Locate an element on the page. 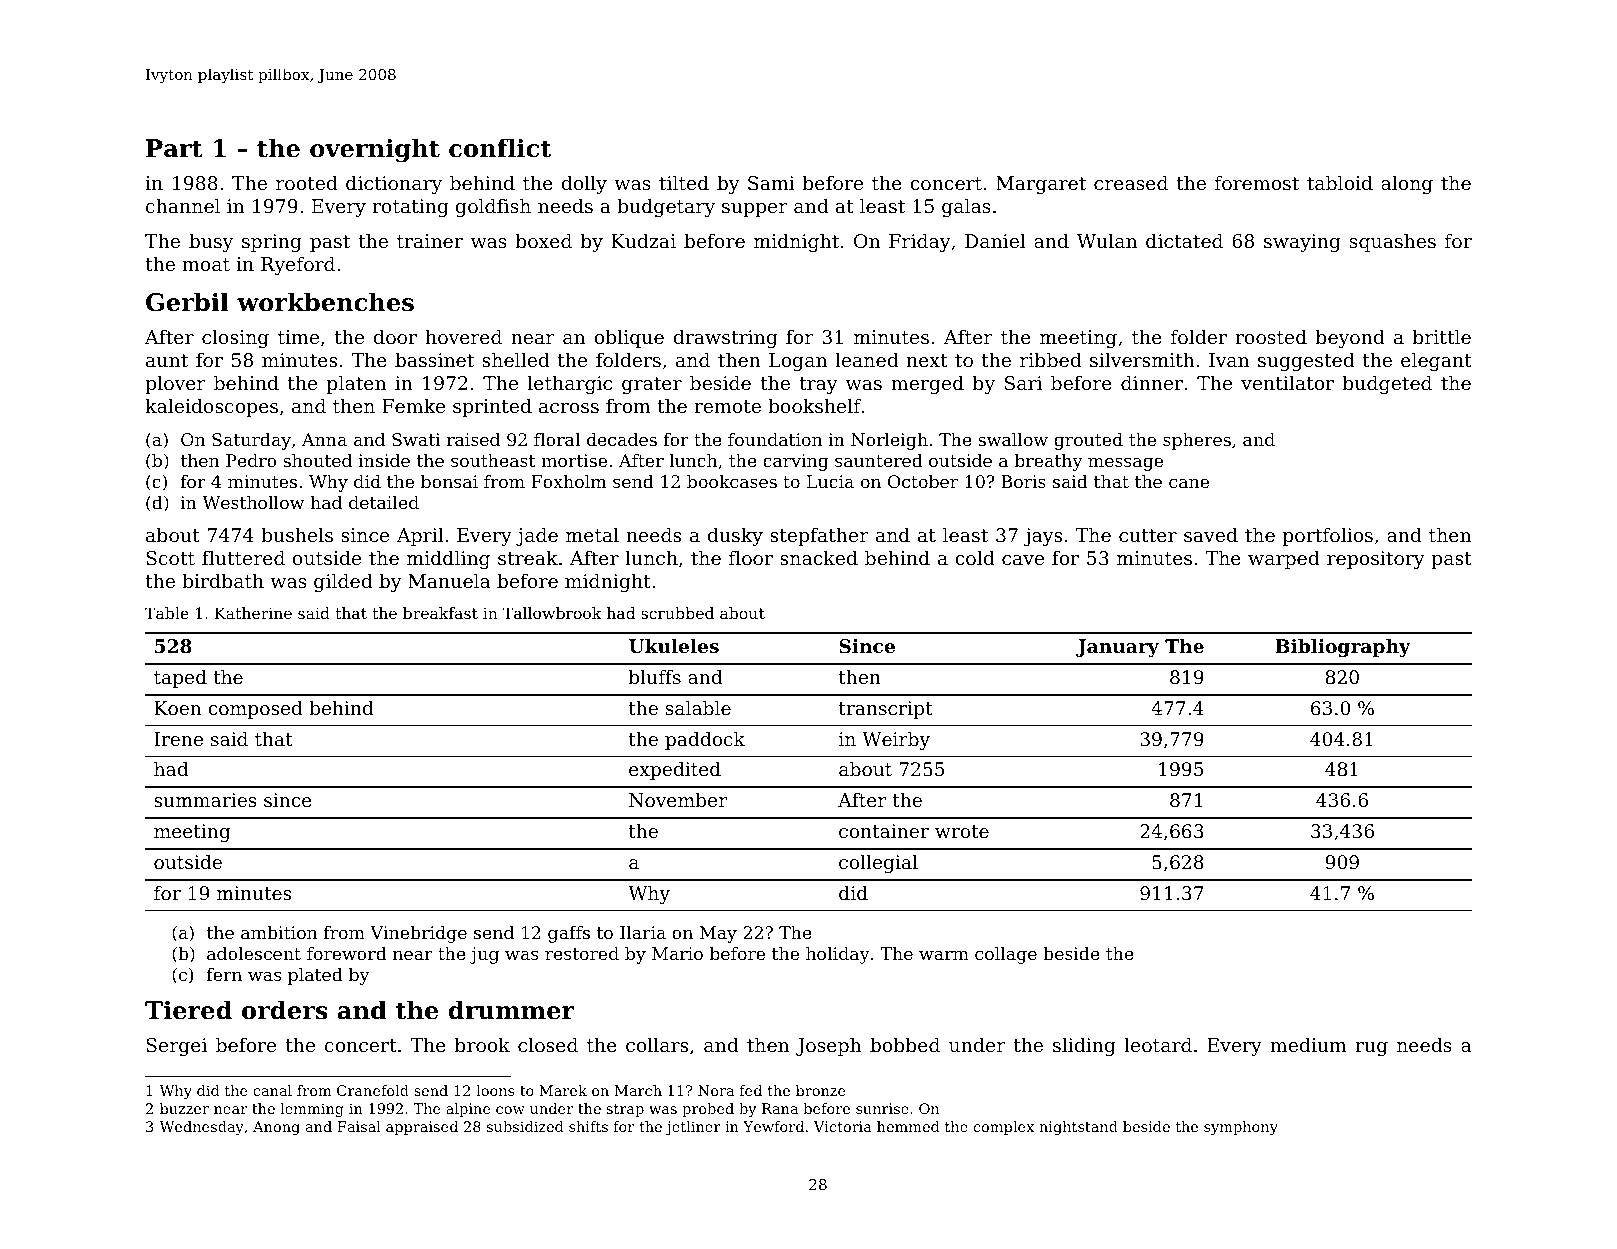 This page has height=1249, width=1617. Part is located at coordinates (174, 148).
